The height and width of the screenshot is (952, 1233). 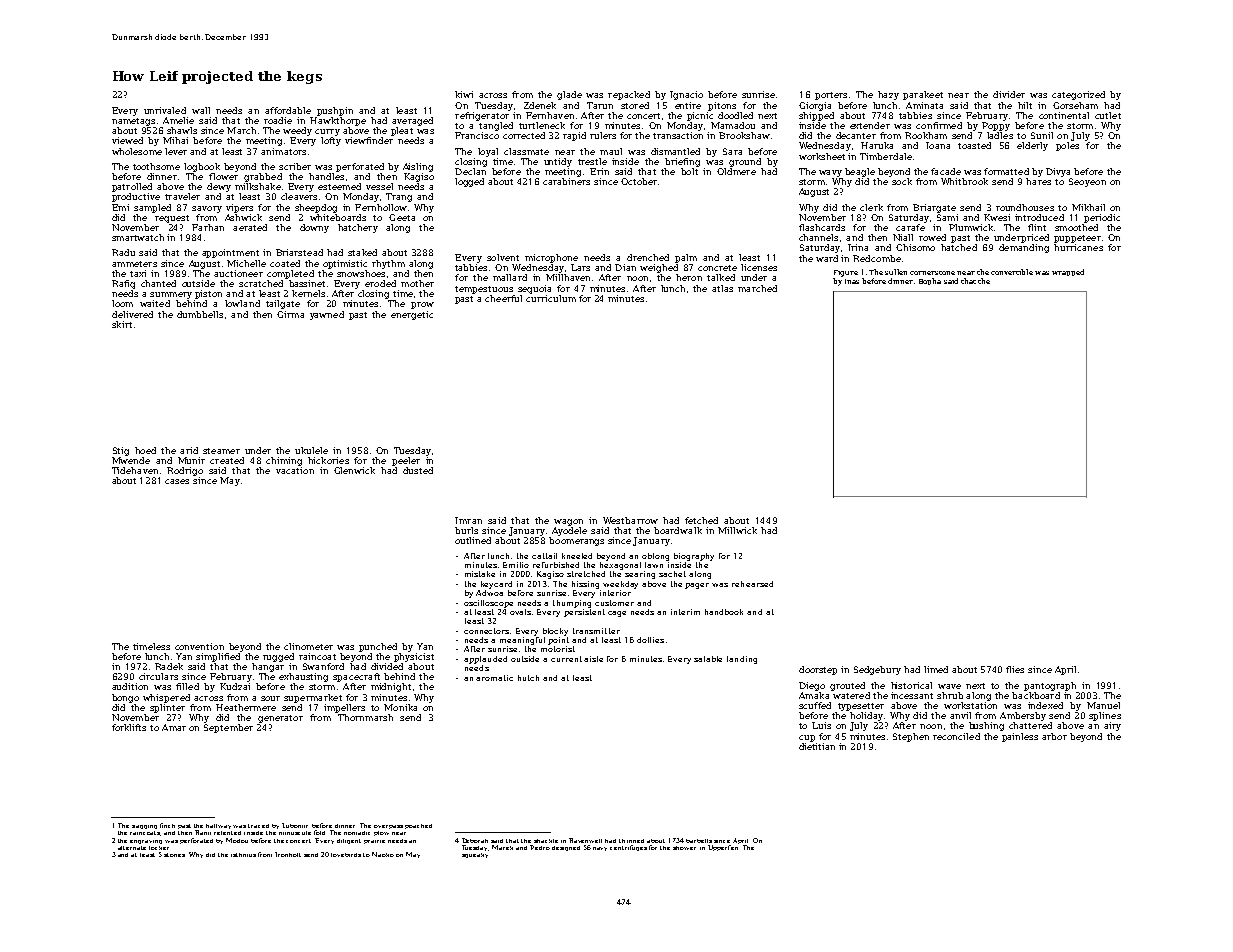 What do you see at coordinates (1015, 669) in the screenshot?
I see `flies` at bounding box center [1015, 669].
